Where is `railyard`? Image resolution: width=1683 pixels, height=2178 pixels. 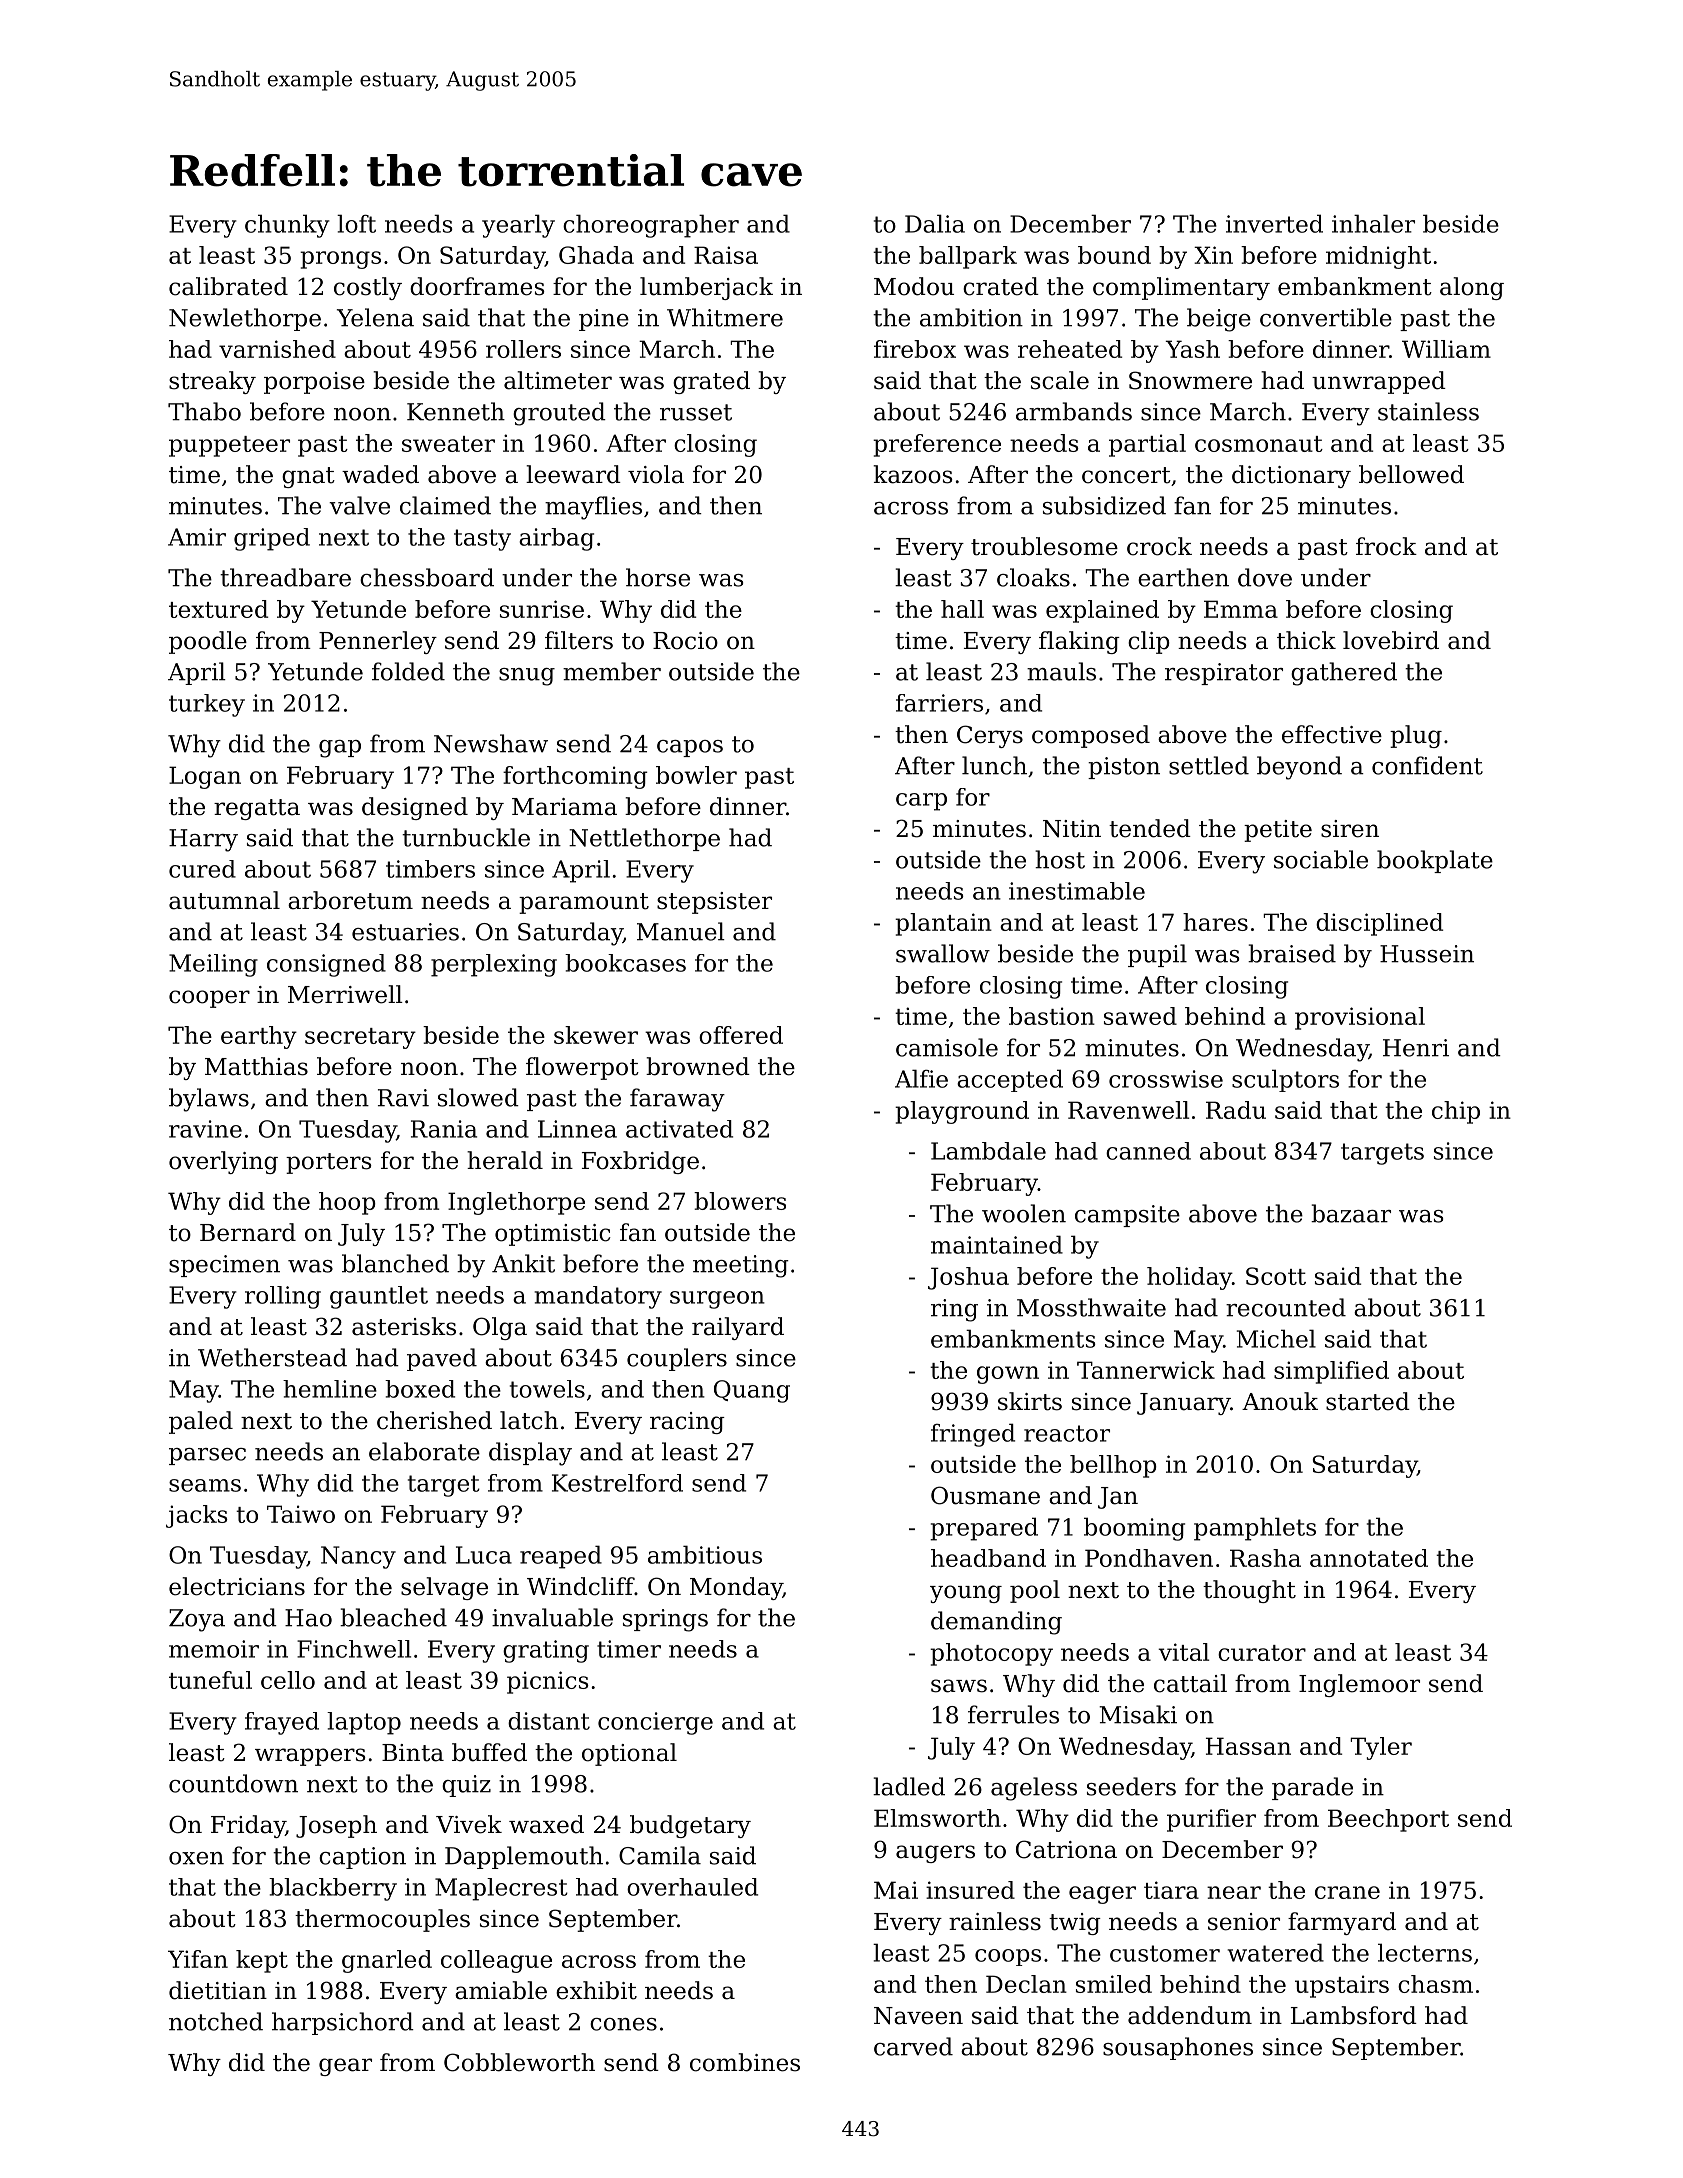 railyard is located at coordinates (738, 1328).
